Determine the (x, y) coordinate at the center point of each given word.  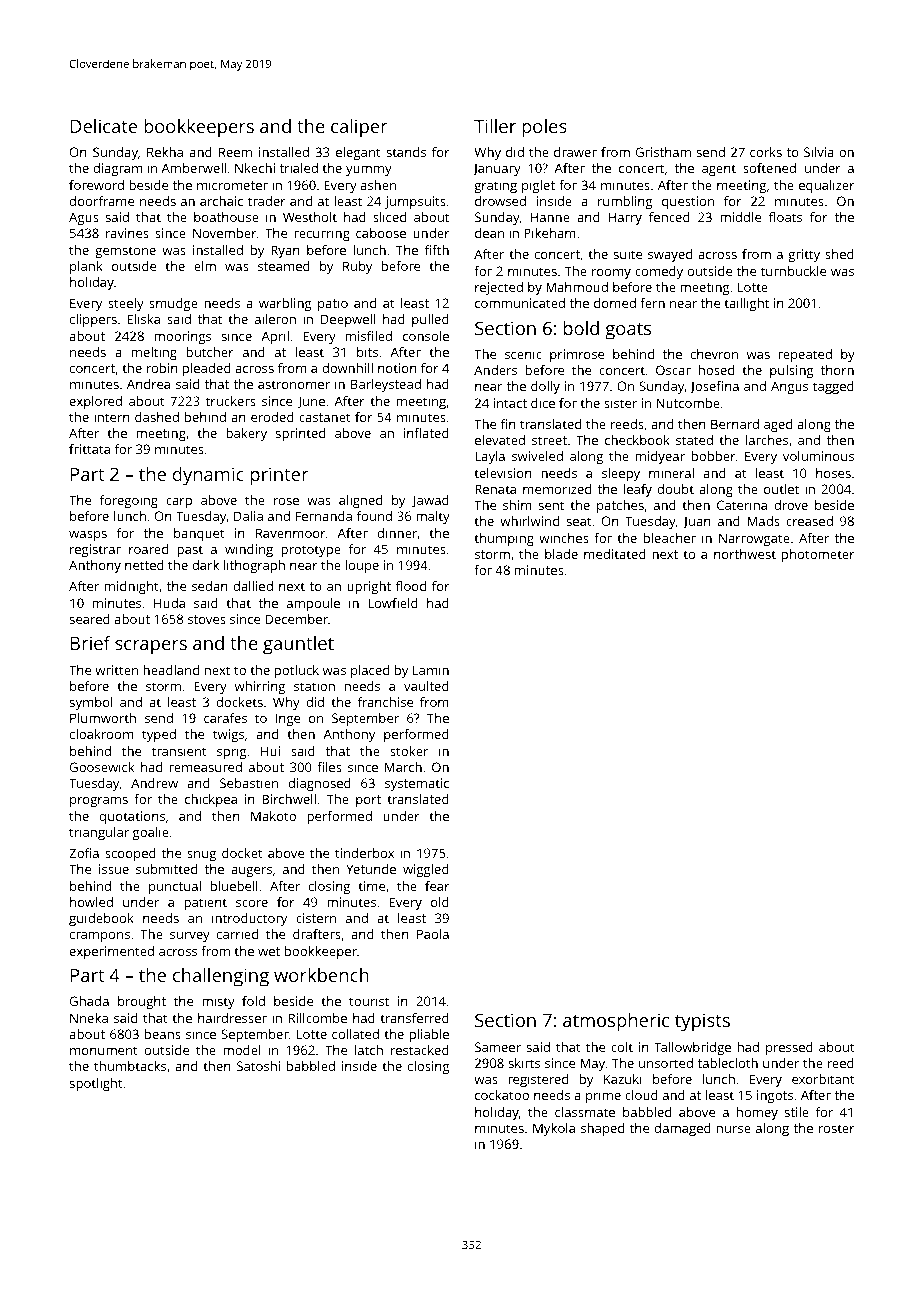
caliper (359, 128)
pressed (789, 1048)
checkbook (637, 440)
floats (785, 217)
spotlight (96, 1084)
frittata (89, 449)
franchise (385, 702)
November (225, 233)
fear (437, 886)
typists (702, 1022)
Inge (288, 719)
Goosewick (102, 767)
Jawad (430, 501)
